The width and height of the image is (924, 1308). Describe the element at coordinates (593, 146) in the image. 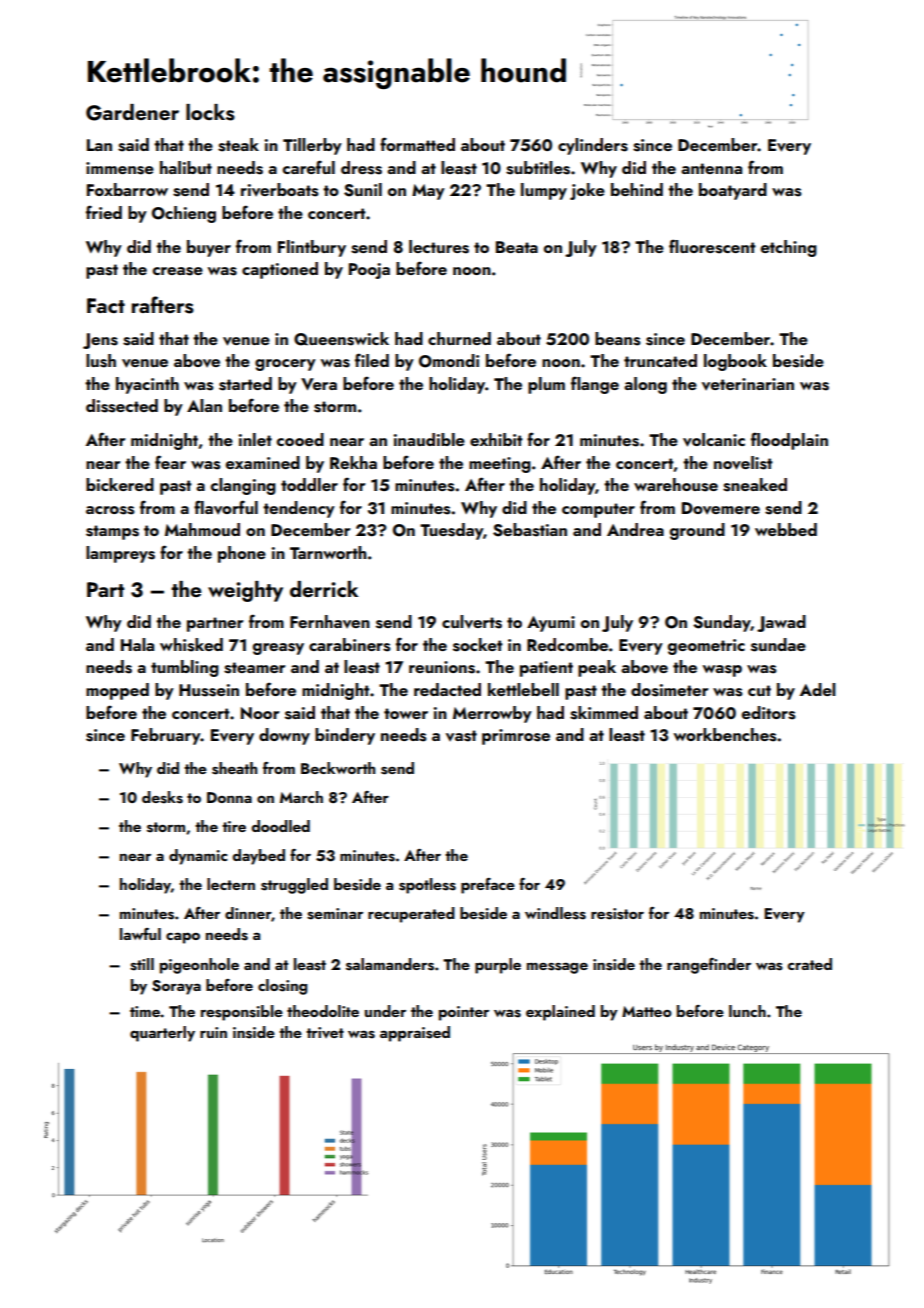

I see `cylinders` at that location.
